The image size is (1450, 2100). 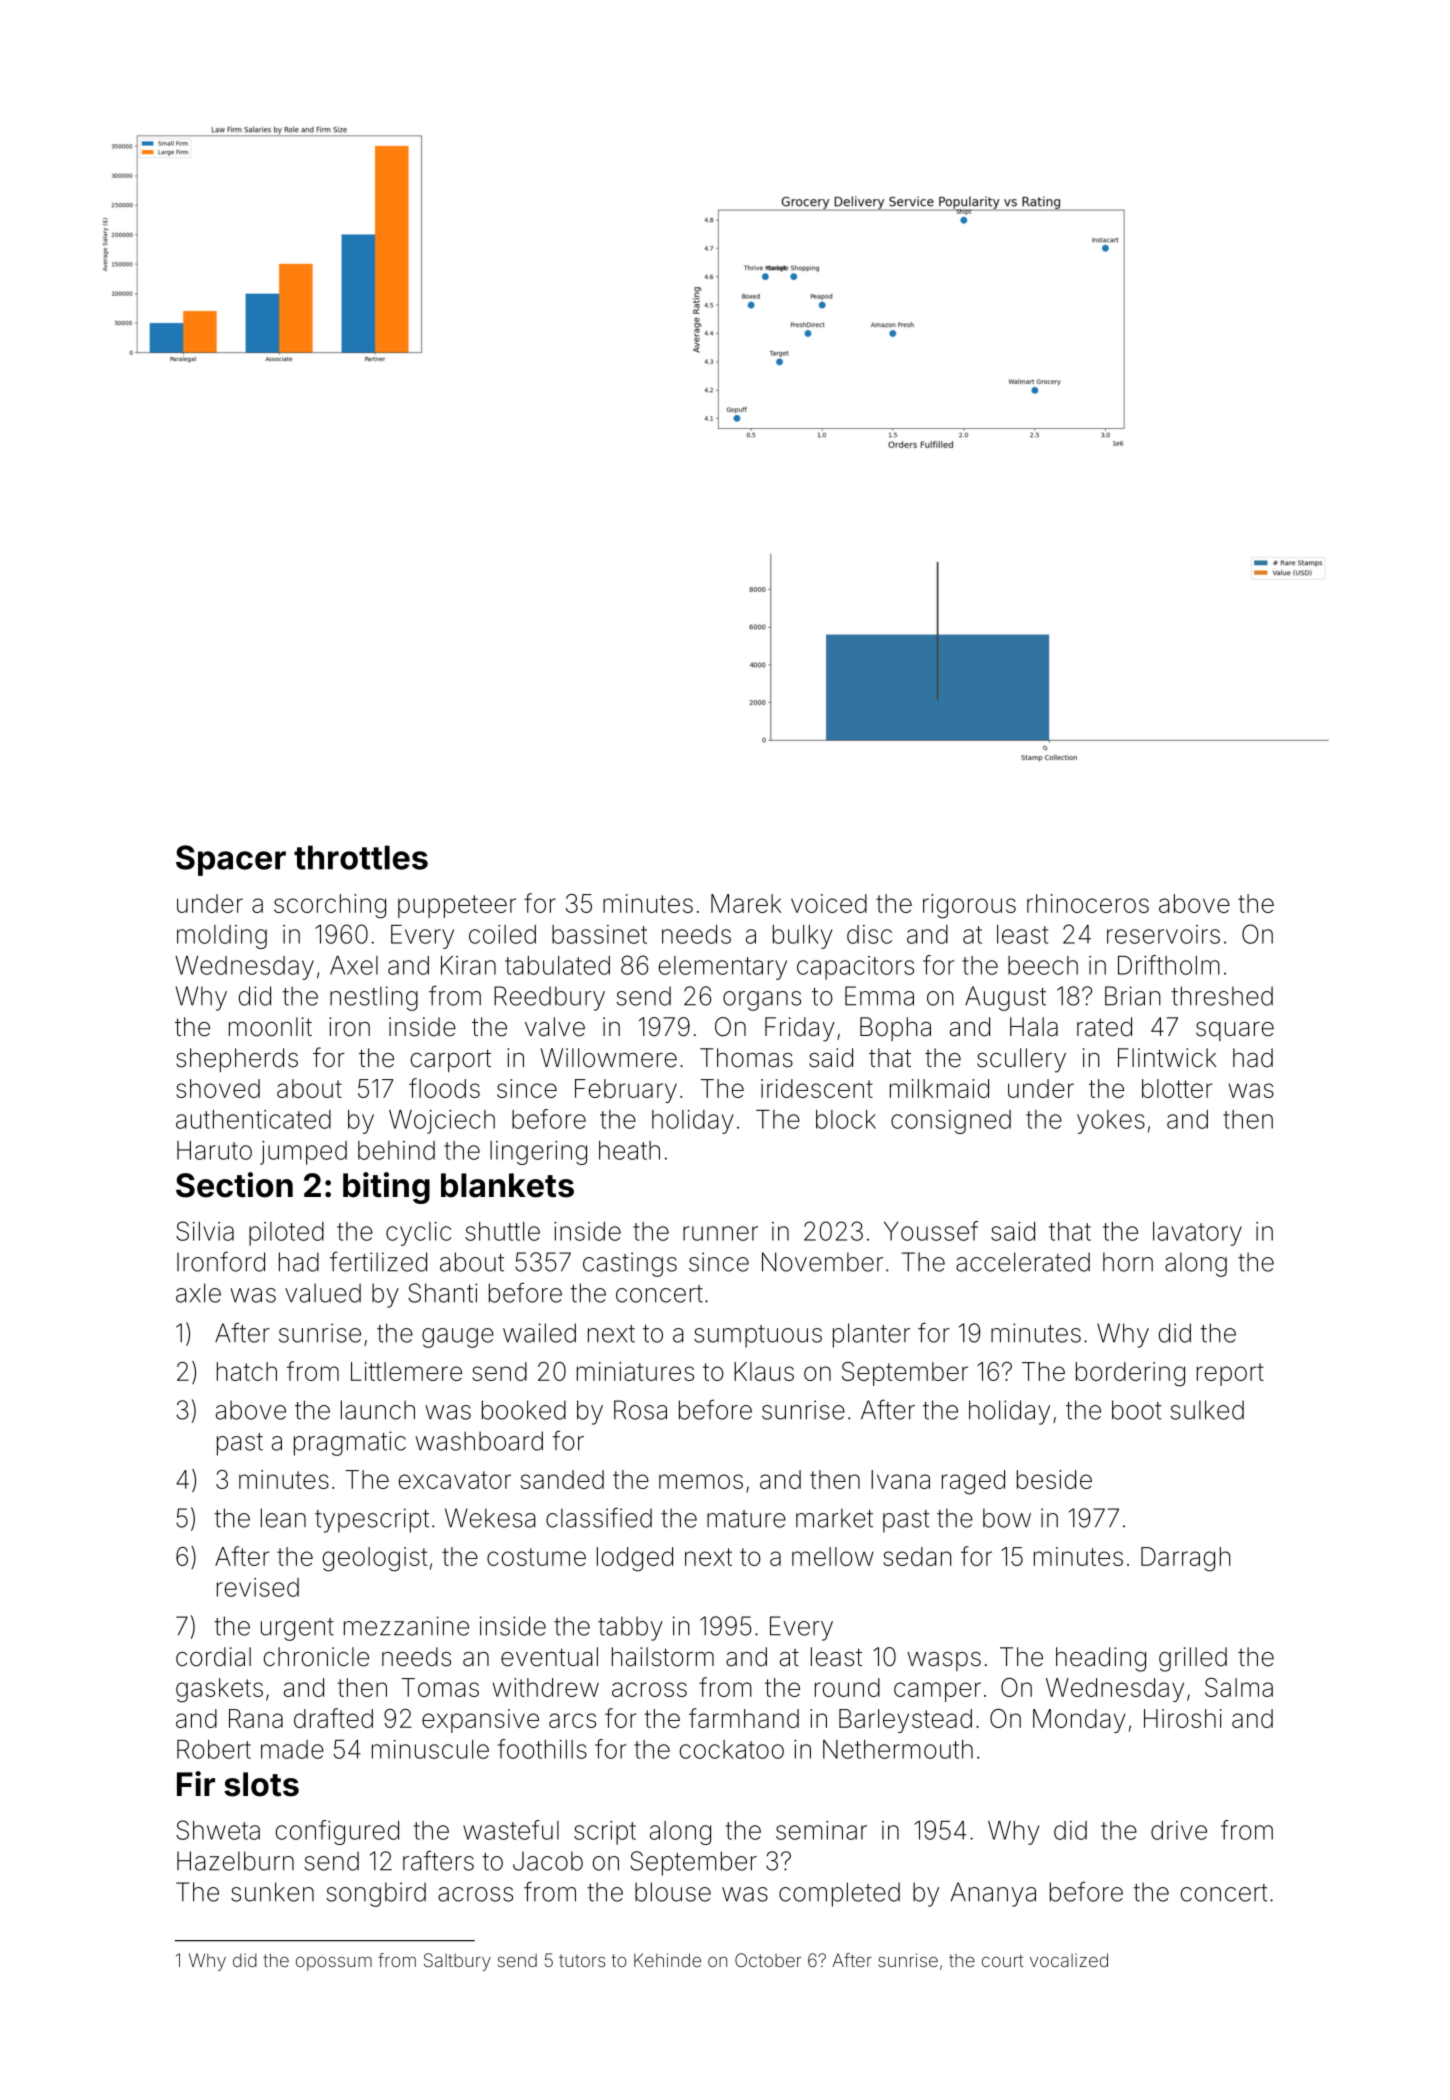 What do you see at coordinates (297, 1629) in the document?
I see `urgent` at bounding box center [297, 1629].
